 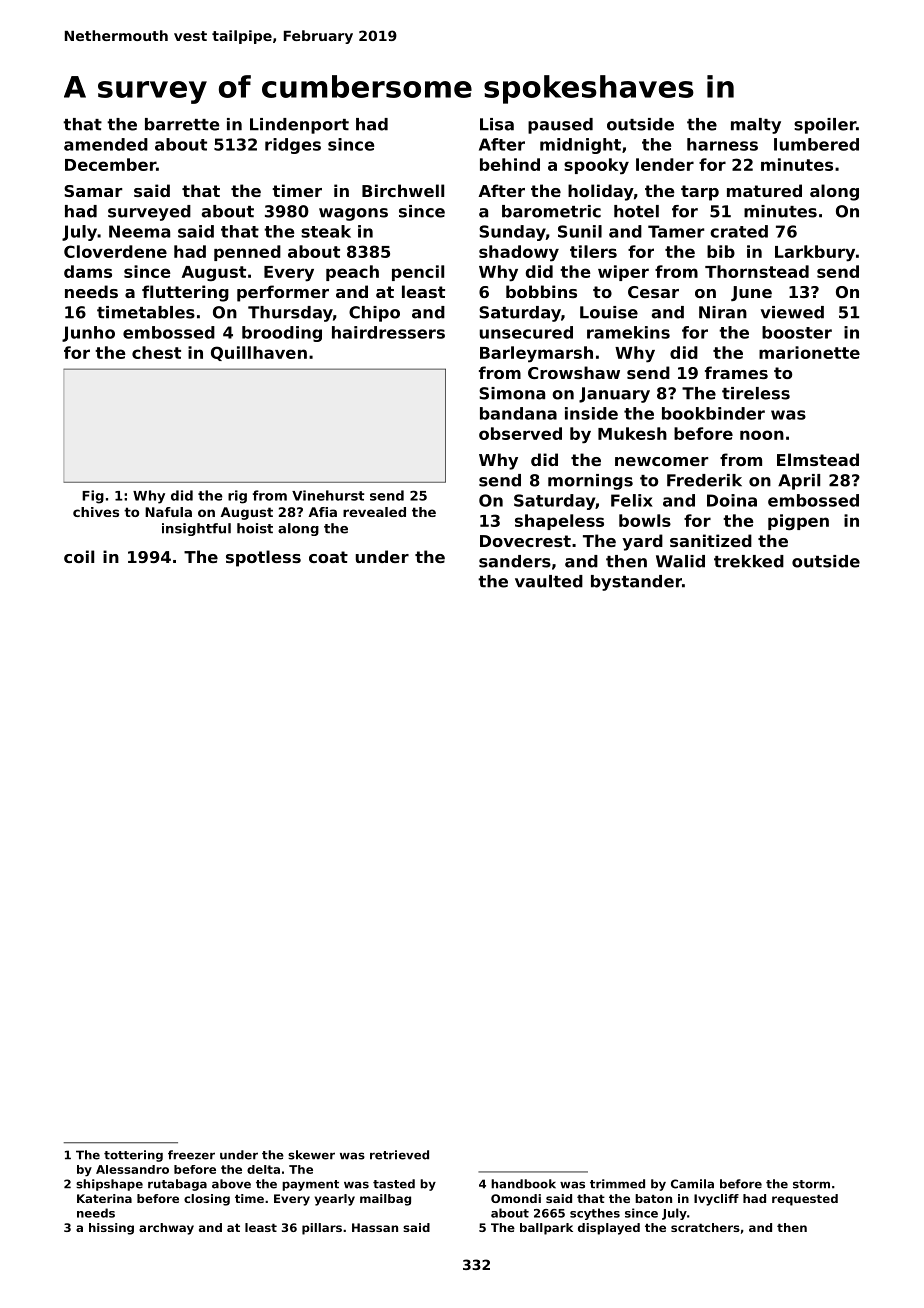 I want to click on spoiler, so click(x=825, y=126).
